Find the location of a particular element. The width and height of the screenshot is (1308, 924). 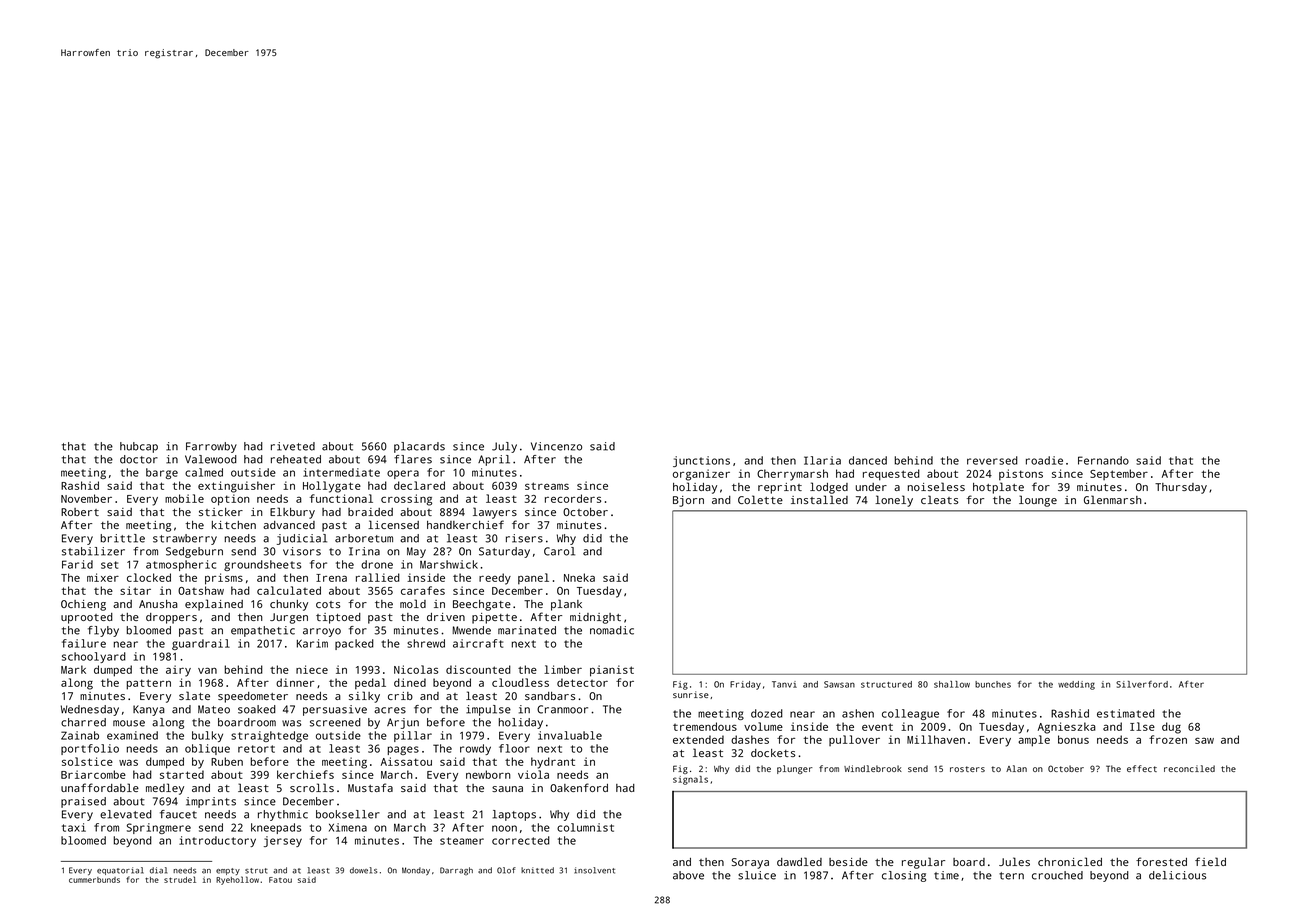

hubcap is located at coordinates (139, 447).
